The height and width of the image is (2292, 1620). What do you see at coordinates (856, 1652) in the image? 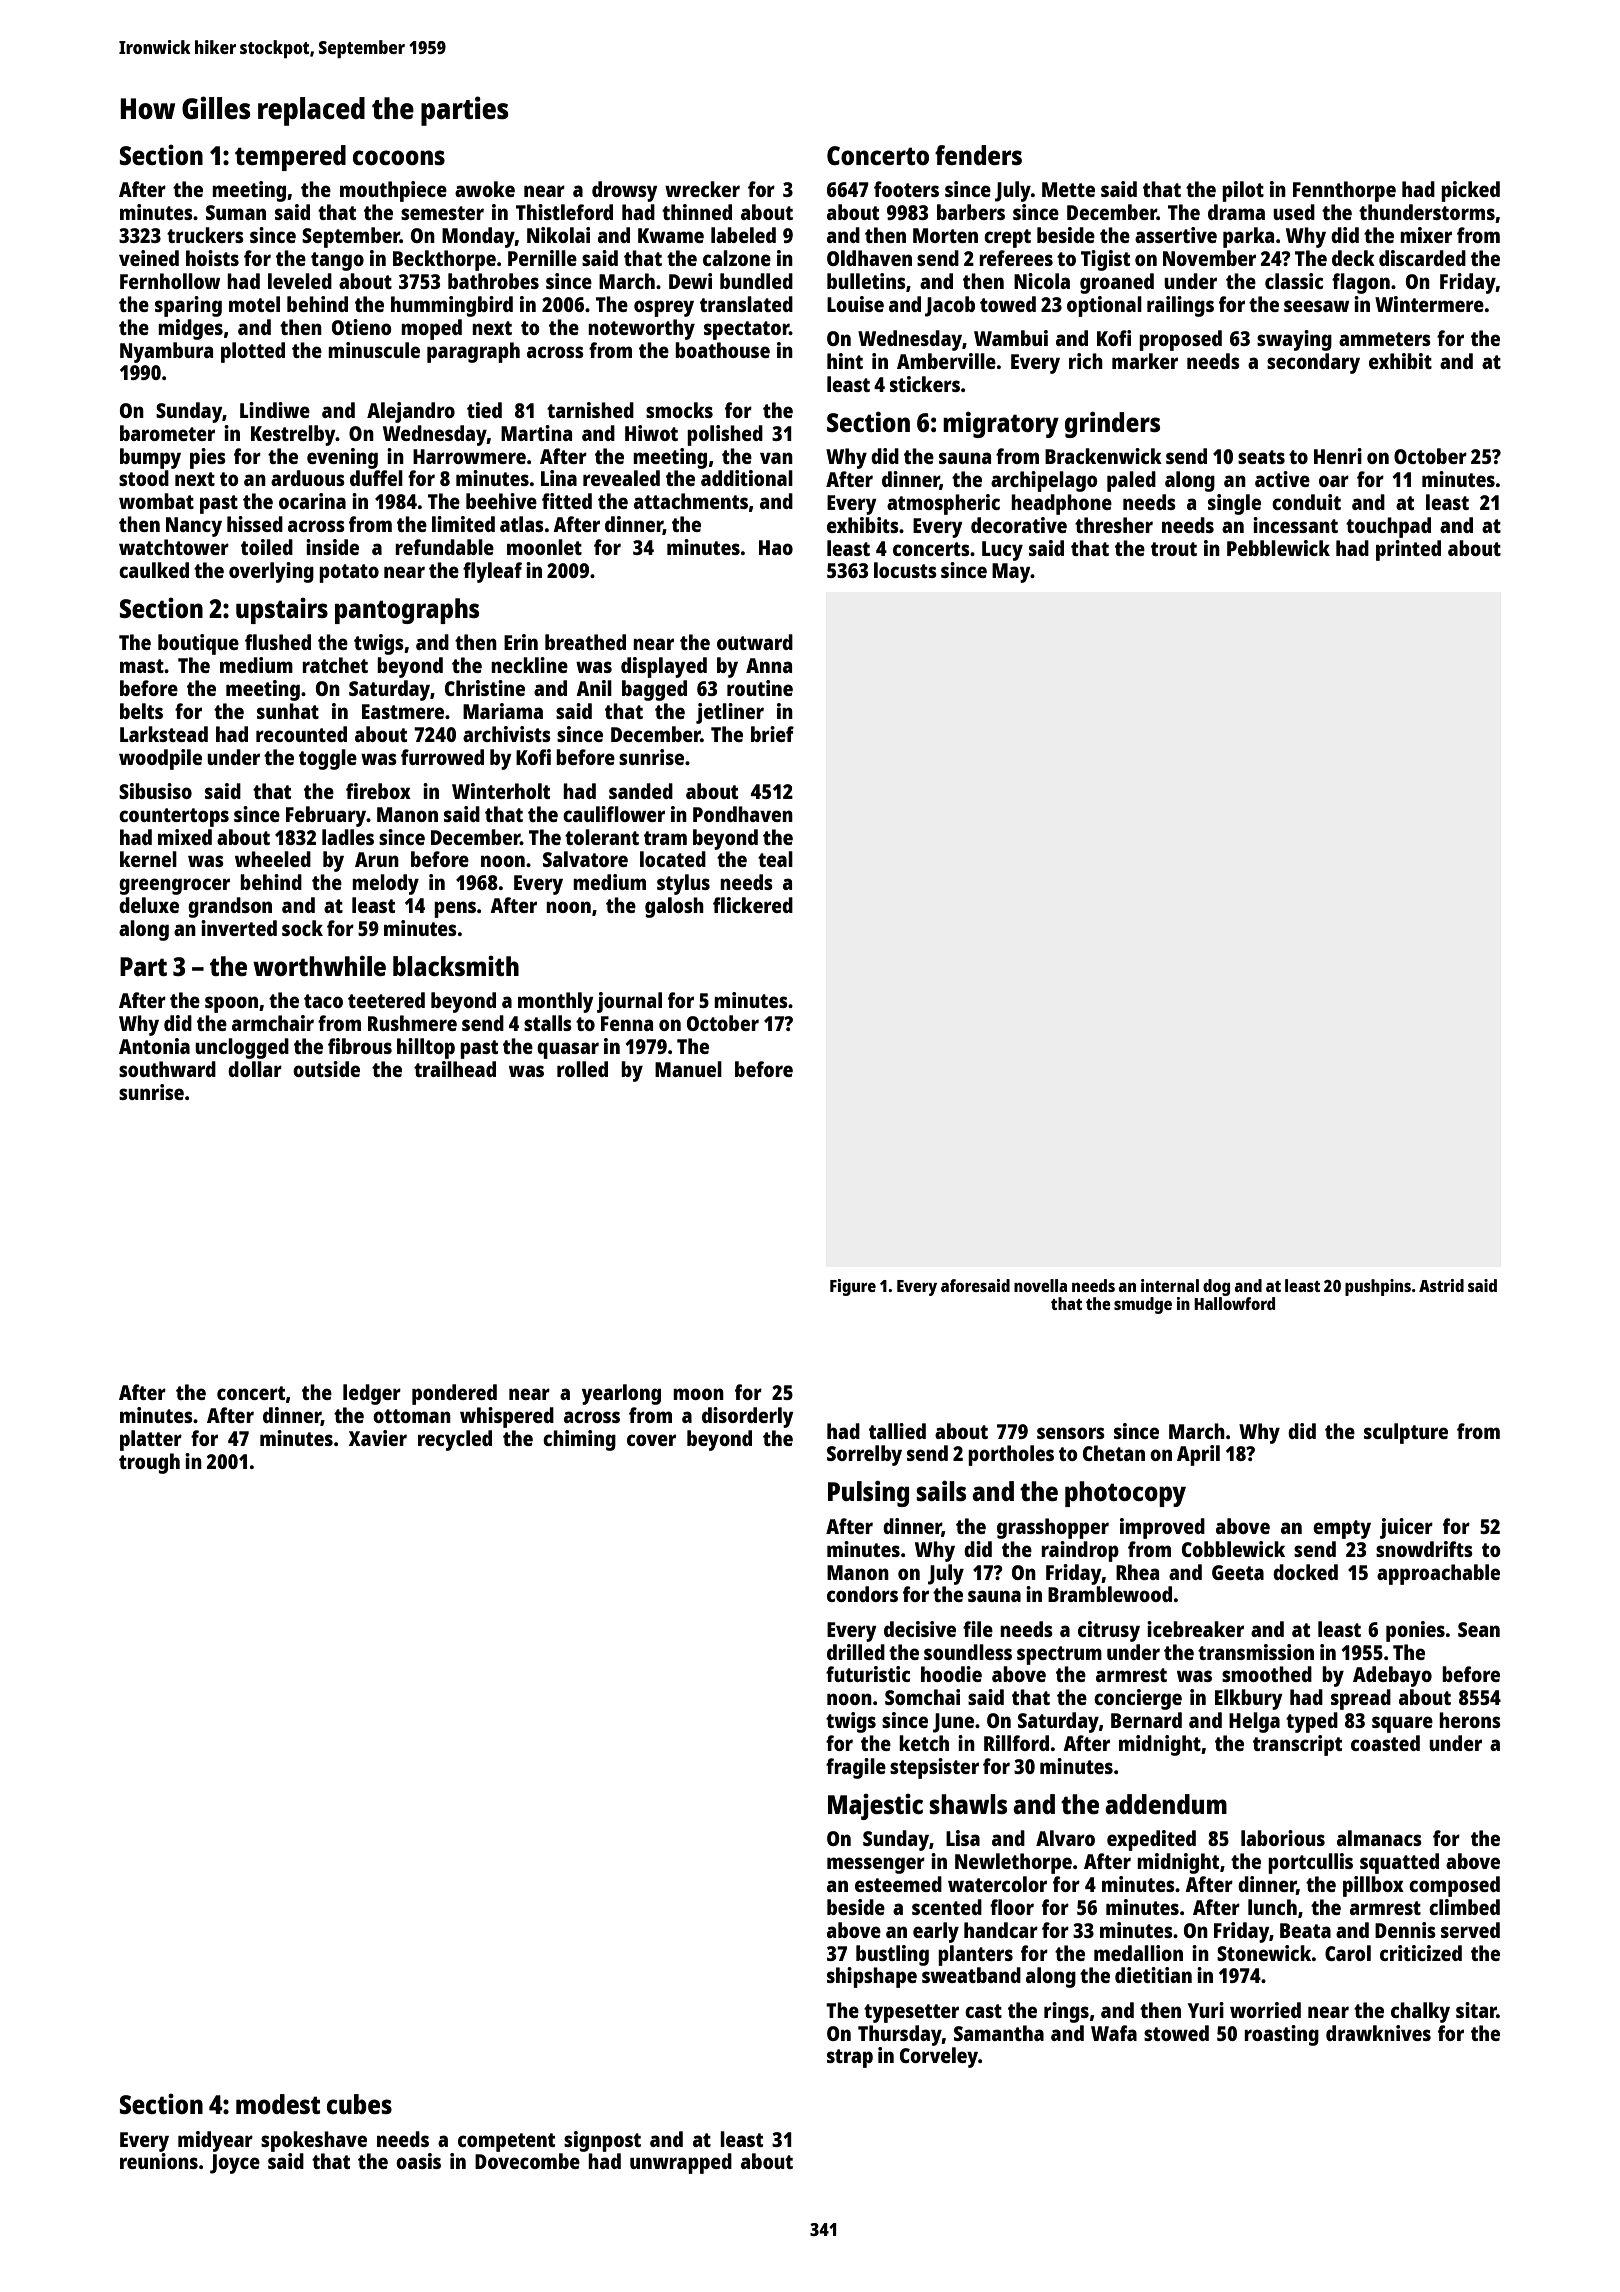
I see `drilled` at bounding box center [856, 1652].
